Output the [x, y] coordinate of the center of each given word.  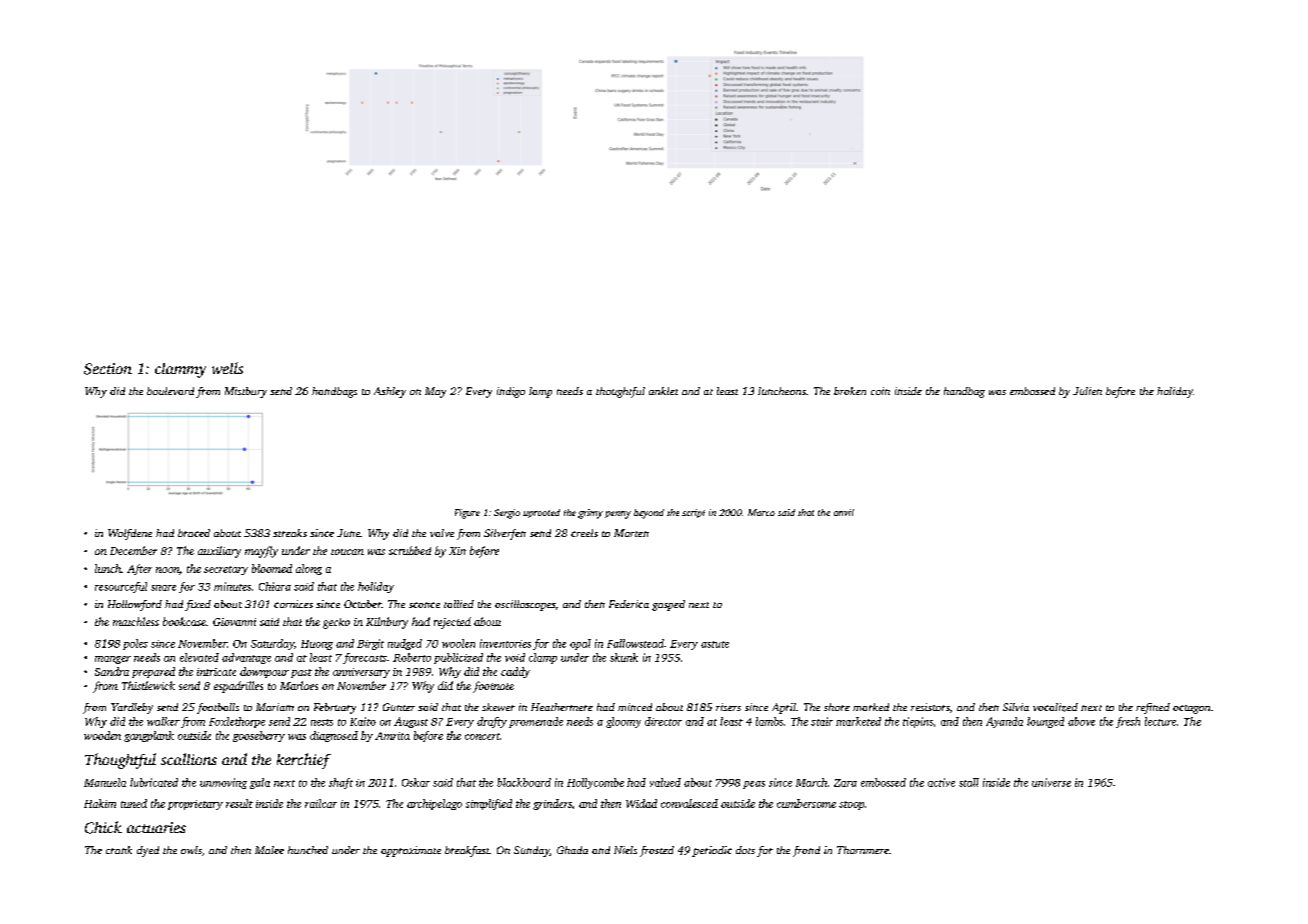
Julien [1087, 391]
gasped [668, 605]
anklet [663, 391]
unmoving [223, 783]
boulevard [170, 391]
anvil [844, 512]
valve [442, 533]
